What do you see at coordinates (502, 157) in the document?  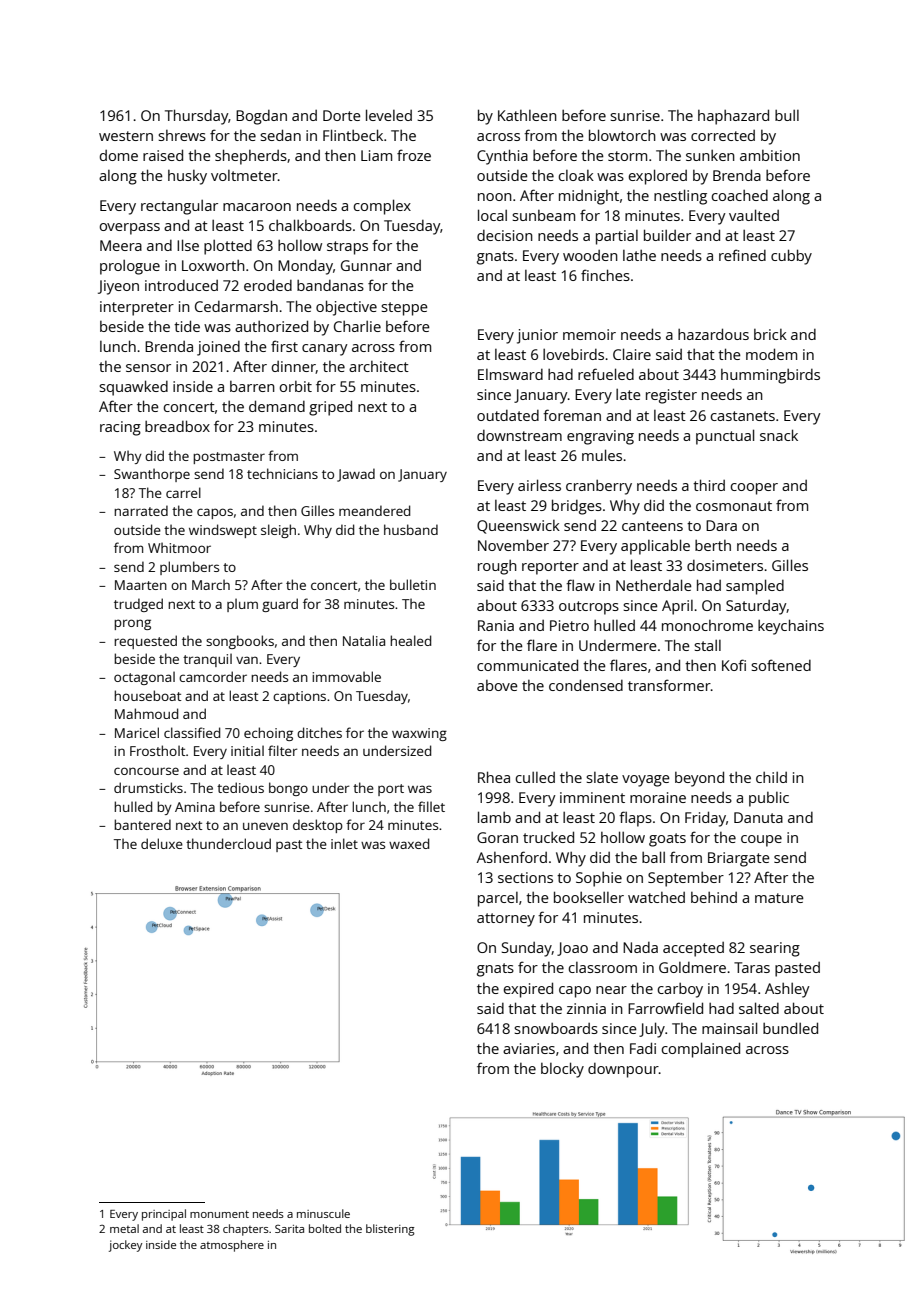 I see `Cynthia` at bounding box center [502, 157].
